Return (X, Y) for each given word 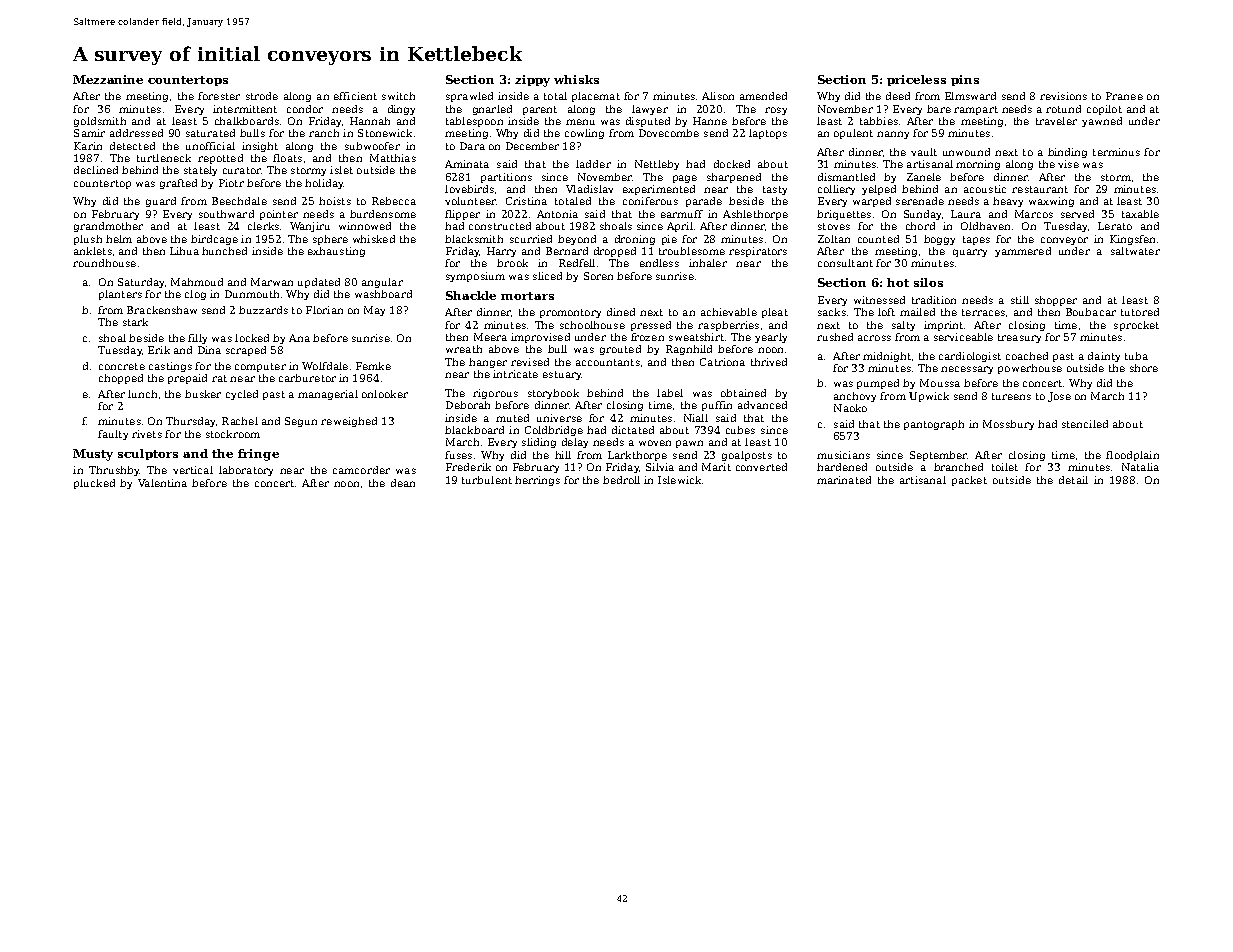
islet (341, 170)
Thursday (190, 422)
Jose (1059, 397)
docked (732, 164)
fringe (258, 455)
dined (621, 312)
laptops (768, 134)
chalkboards (247, 121)
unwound (966, 152)
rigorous (495, 394)
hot (898, 282)
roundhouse (104, 263)
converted (761, 467)
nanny (893, 135)
